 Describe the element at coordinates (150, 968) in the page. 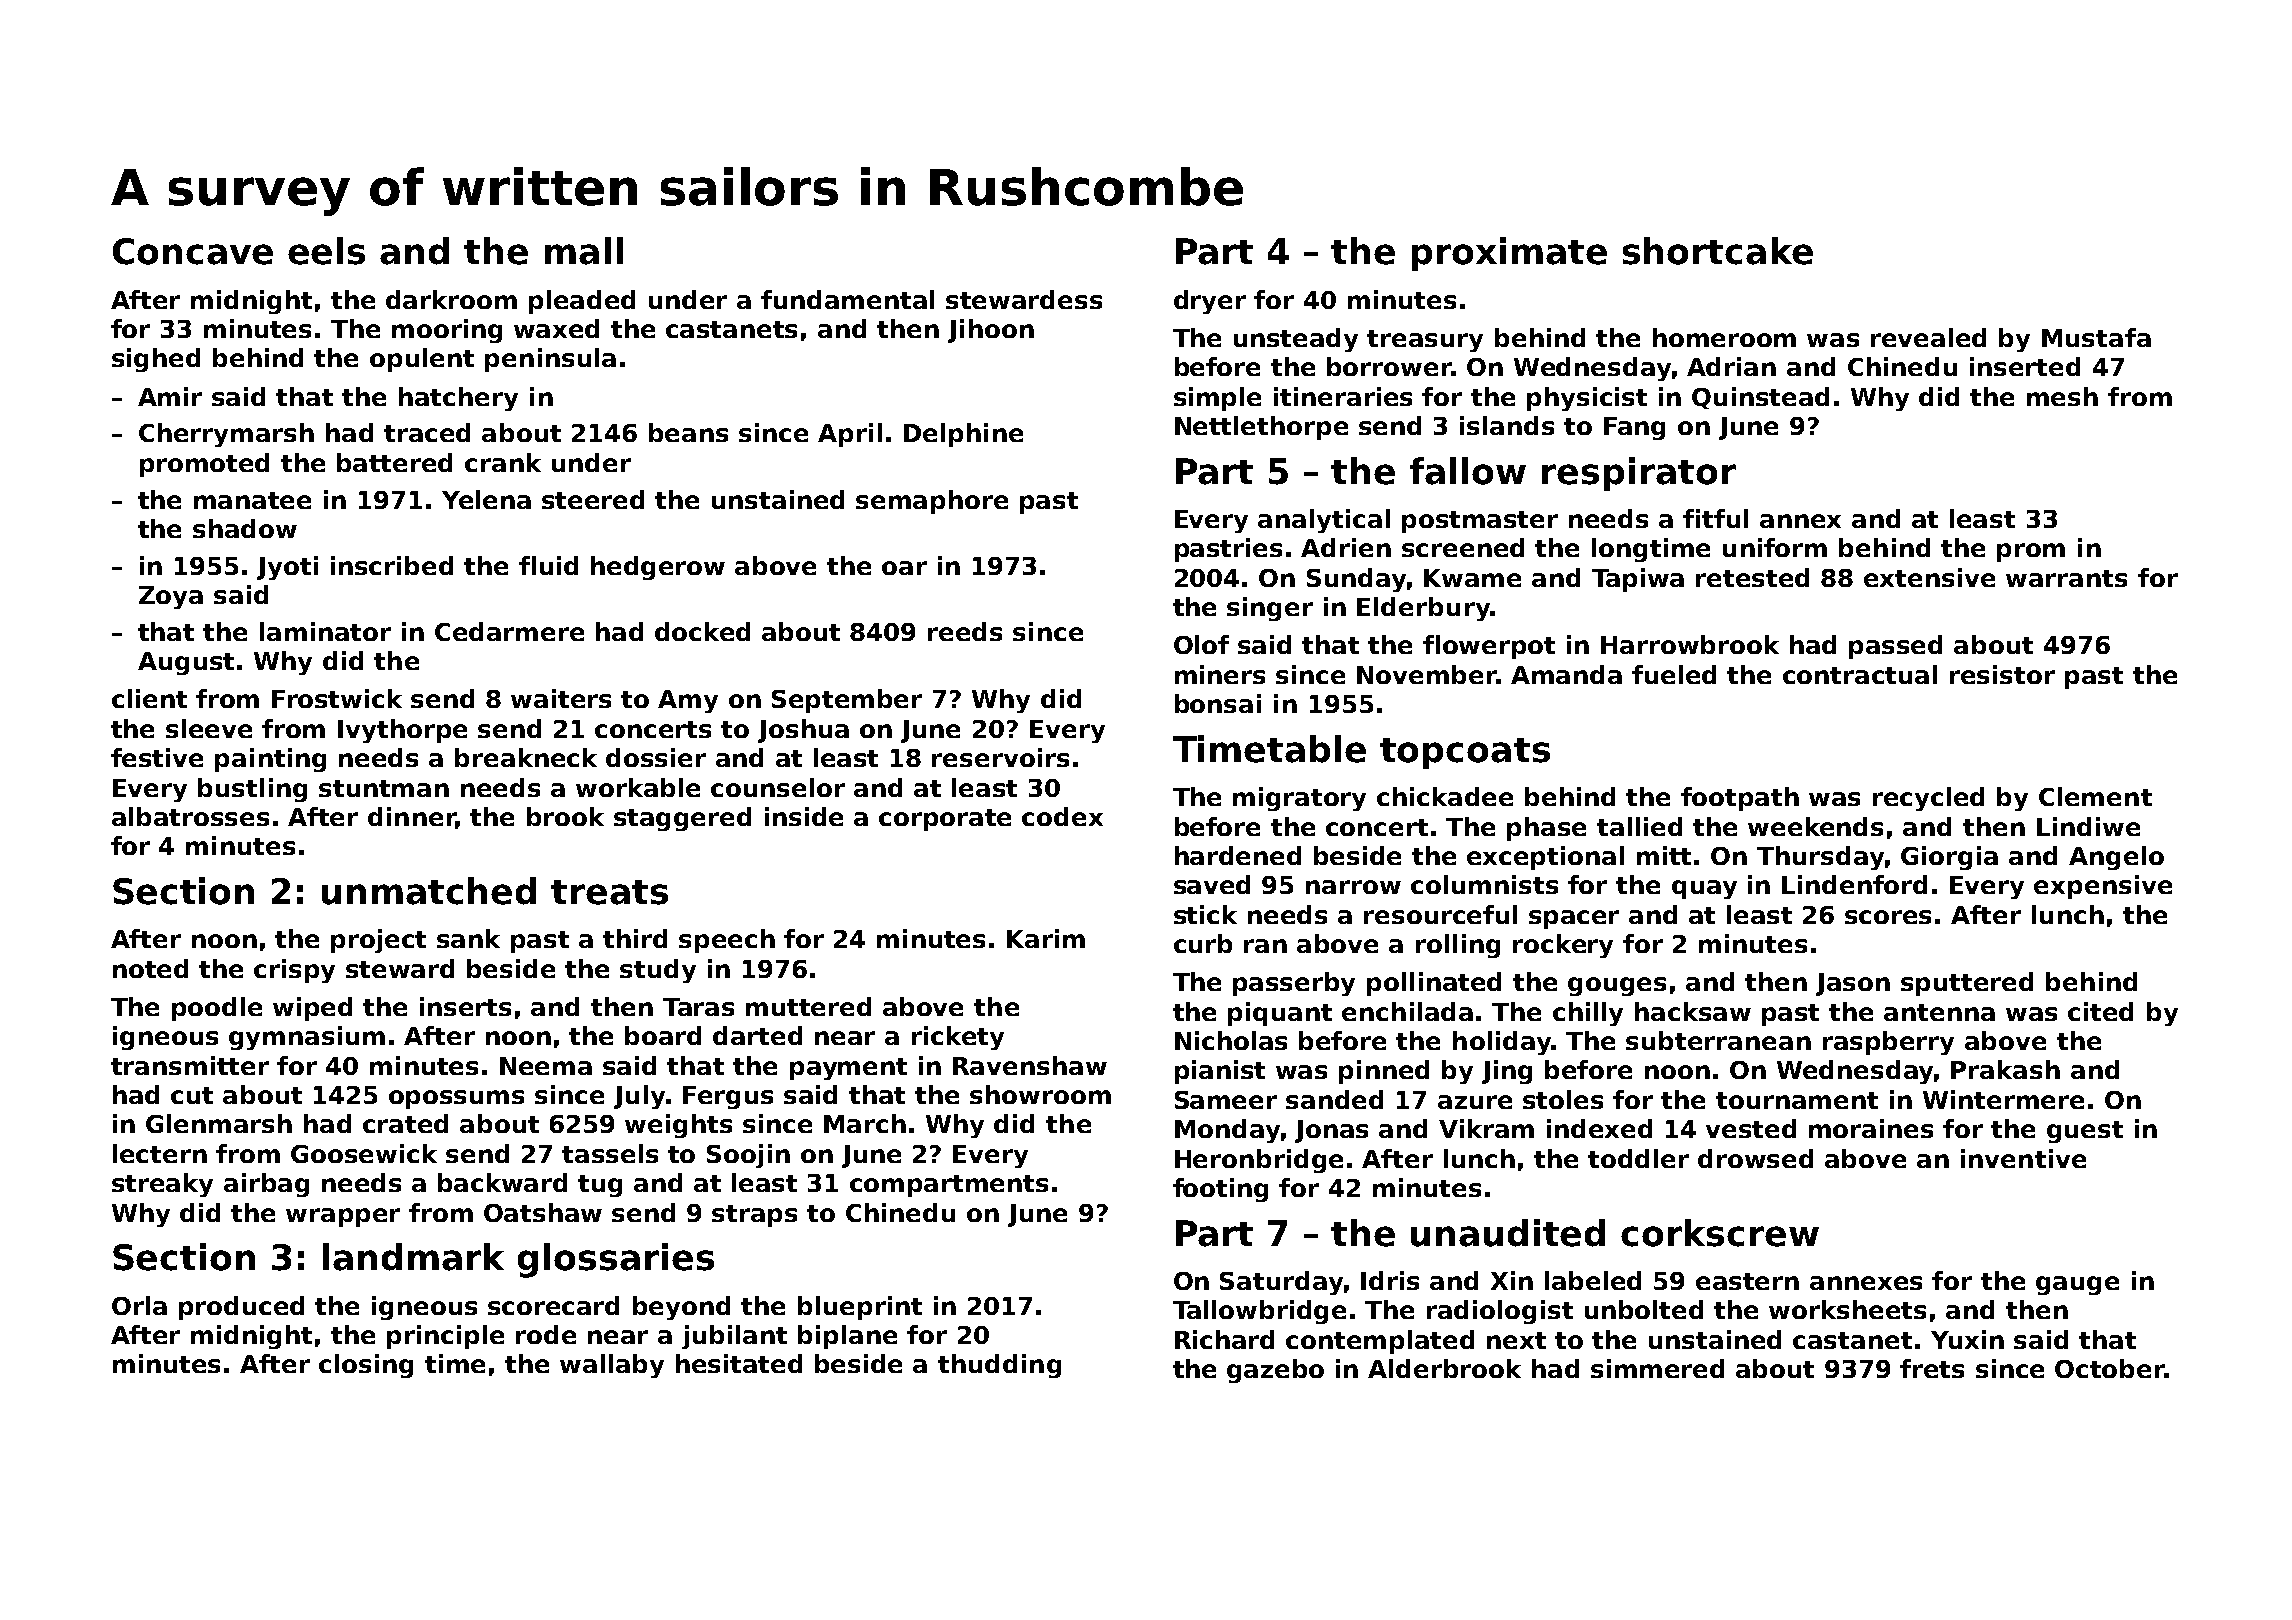

I see `noted` at that location.
